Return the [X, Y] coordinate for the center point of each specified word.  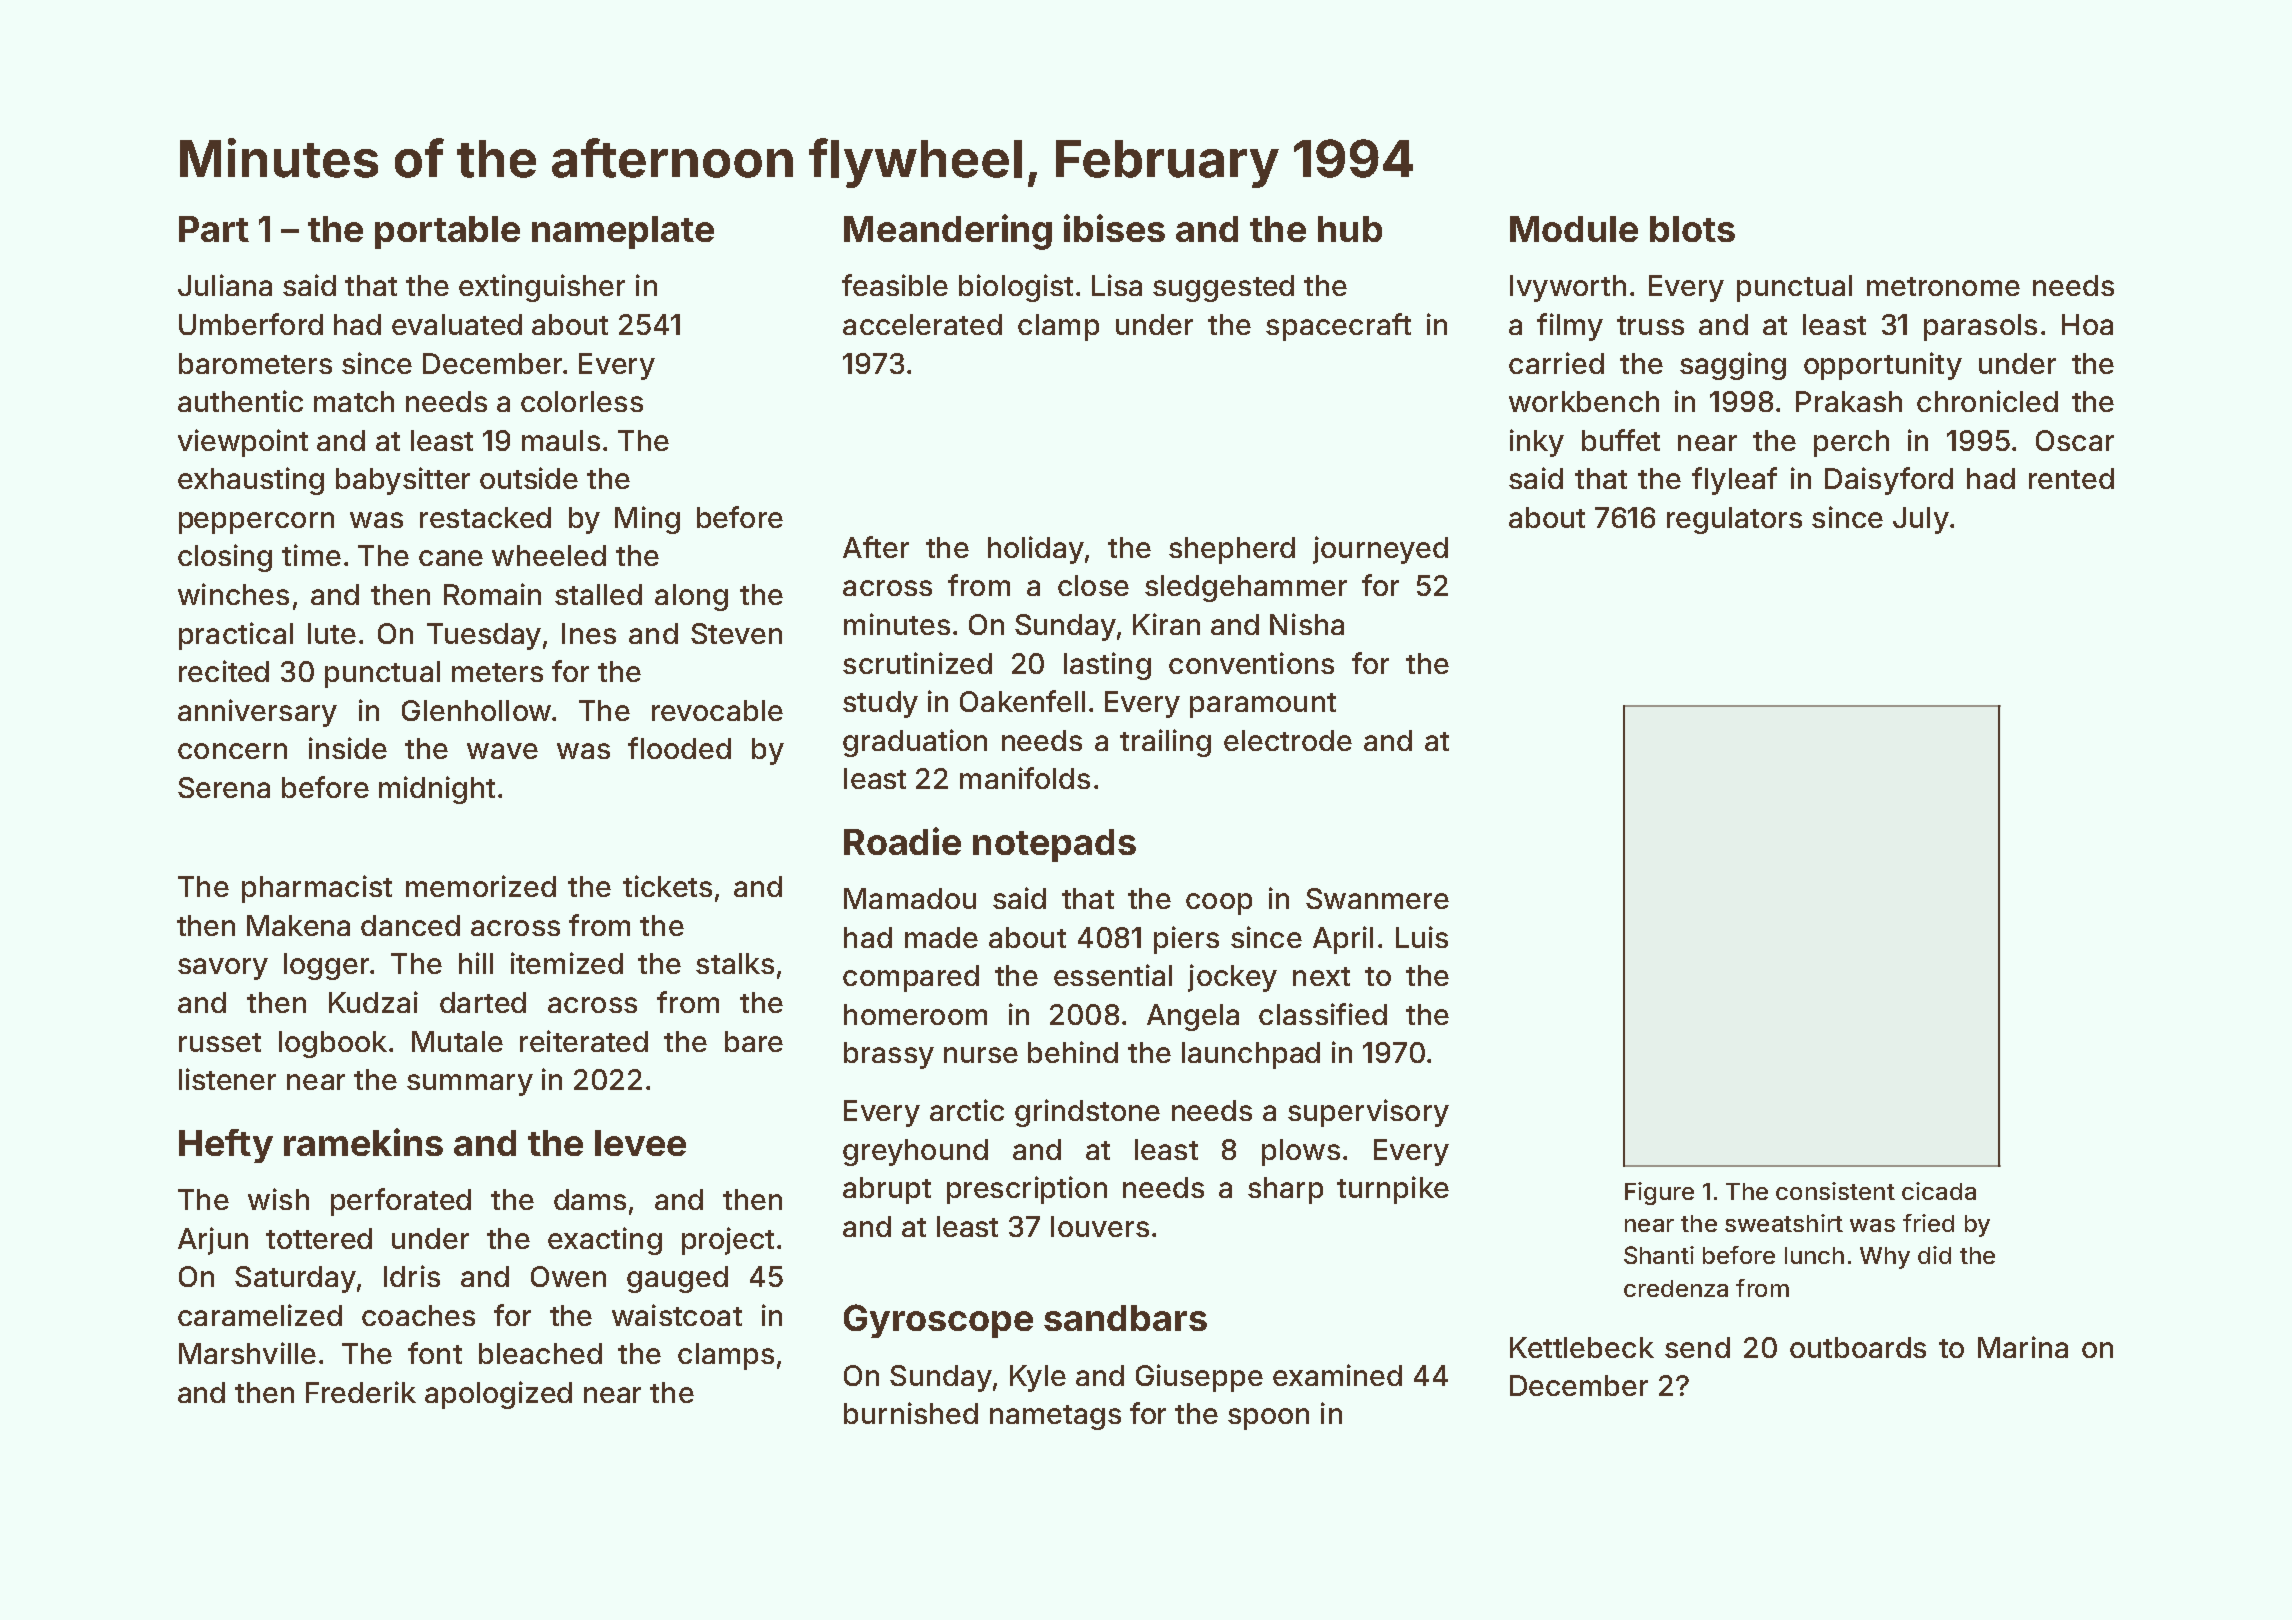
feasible [895, 285]
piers [1186, 940]
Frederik [361, 1392]
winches [233, 594]
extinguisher [542, 288]
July [1921, 520]
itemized [567, 963]
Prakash [1849, 401]
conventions [1251, 663]
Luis [1422, 937]
